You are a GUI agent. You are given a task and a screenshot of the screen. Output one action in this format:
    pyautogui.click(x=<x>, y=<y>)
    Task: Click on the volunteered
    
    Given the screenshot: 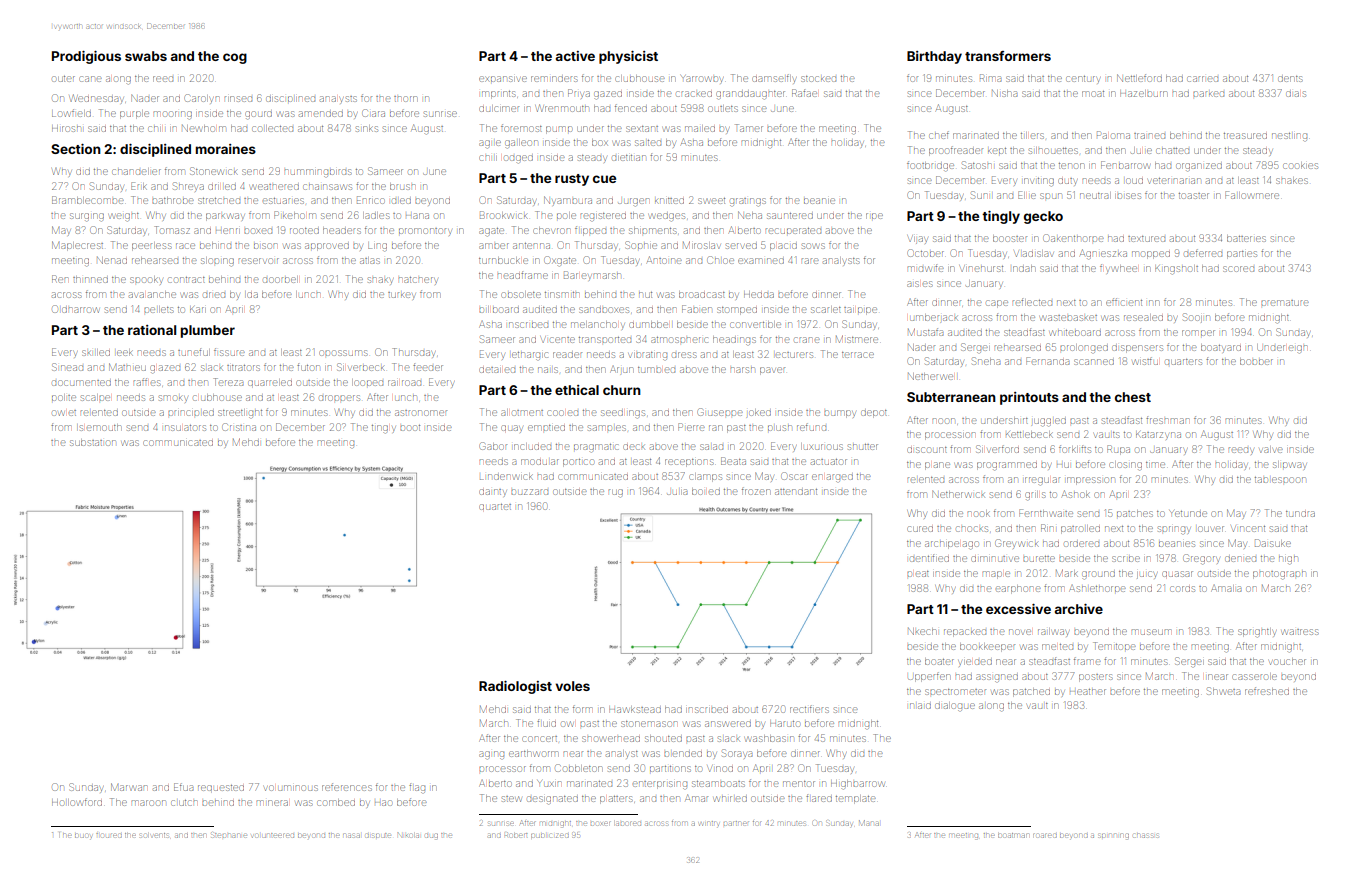 What is the action you would take?
    pyautogui.click(x=273, y=835)
